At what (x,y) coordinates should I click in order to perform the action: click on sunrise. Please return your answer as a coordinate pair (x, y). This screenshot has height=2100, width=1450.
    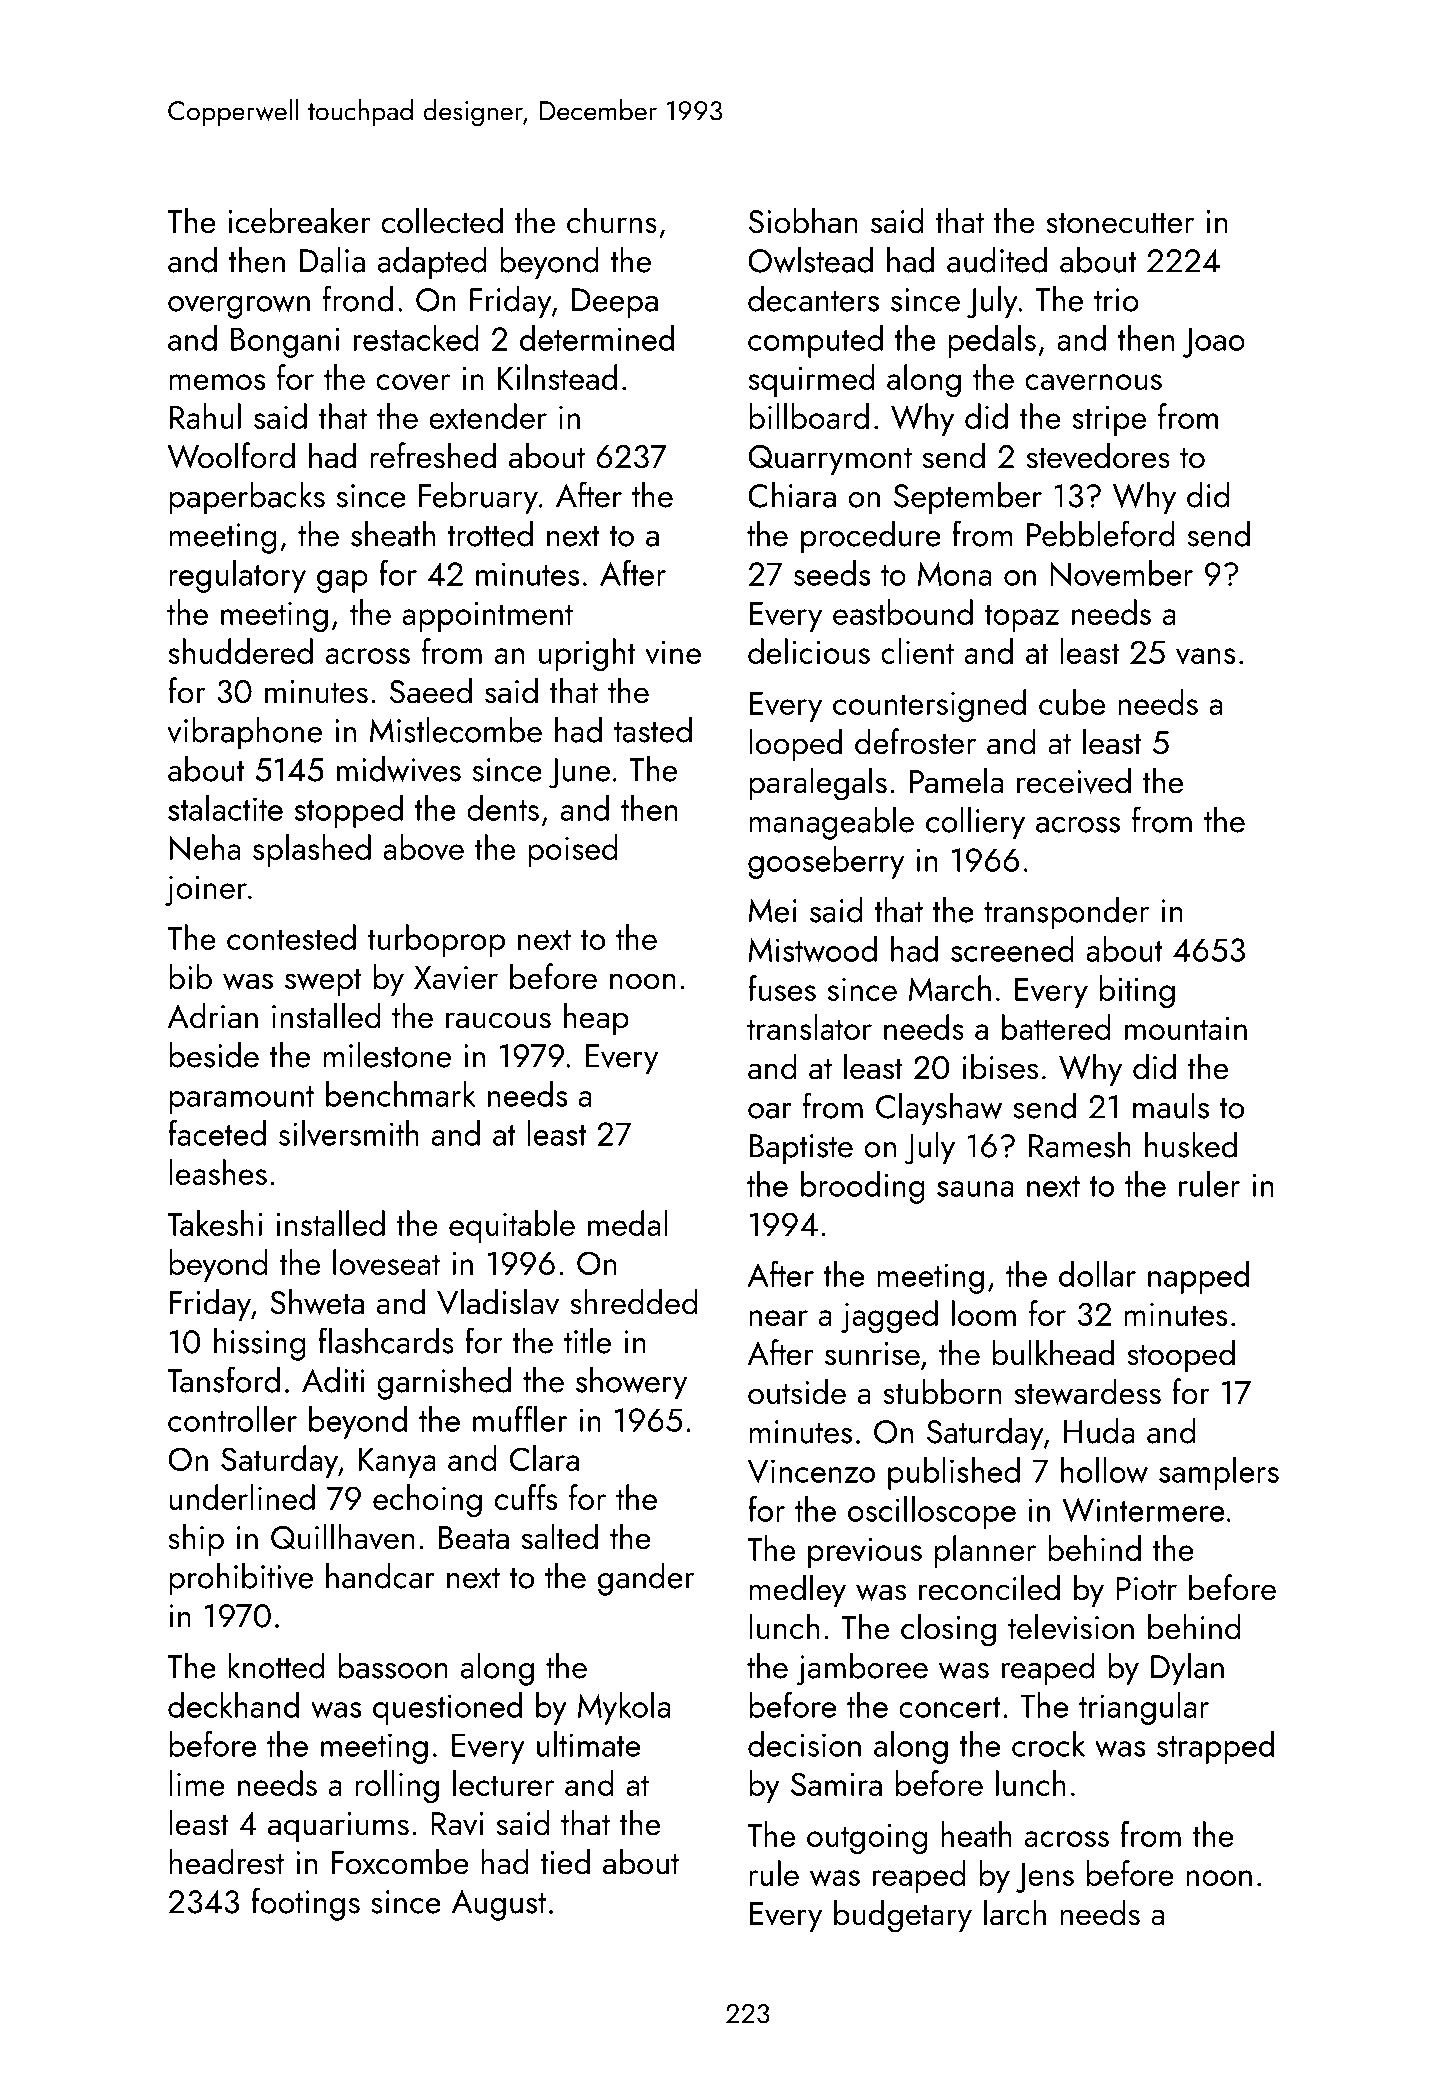
    Looking at the image, I should click on (872, 1354).
